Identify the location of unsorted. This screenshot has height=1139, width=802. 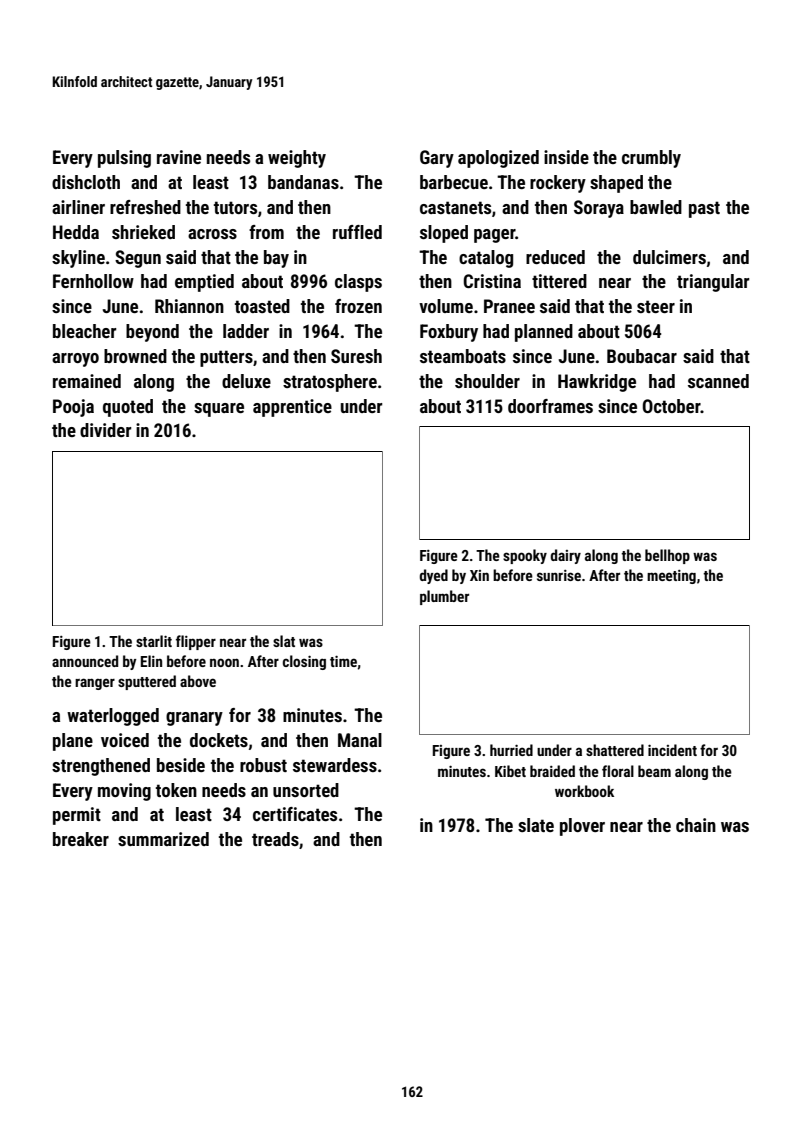
(306, 790).
